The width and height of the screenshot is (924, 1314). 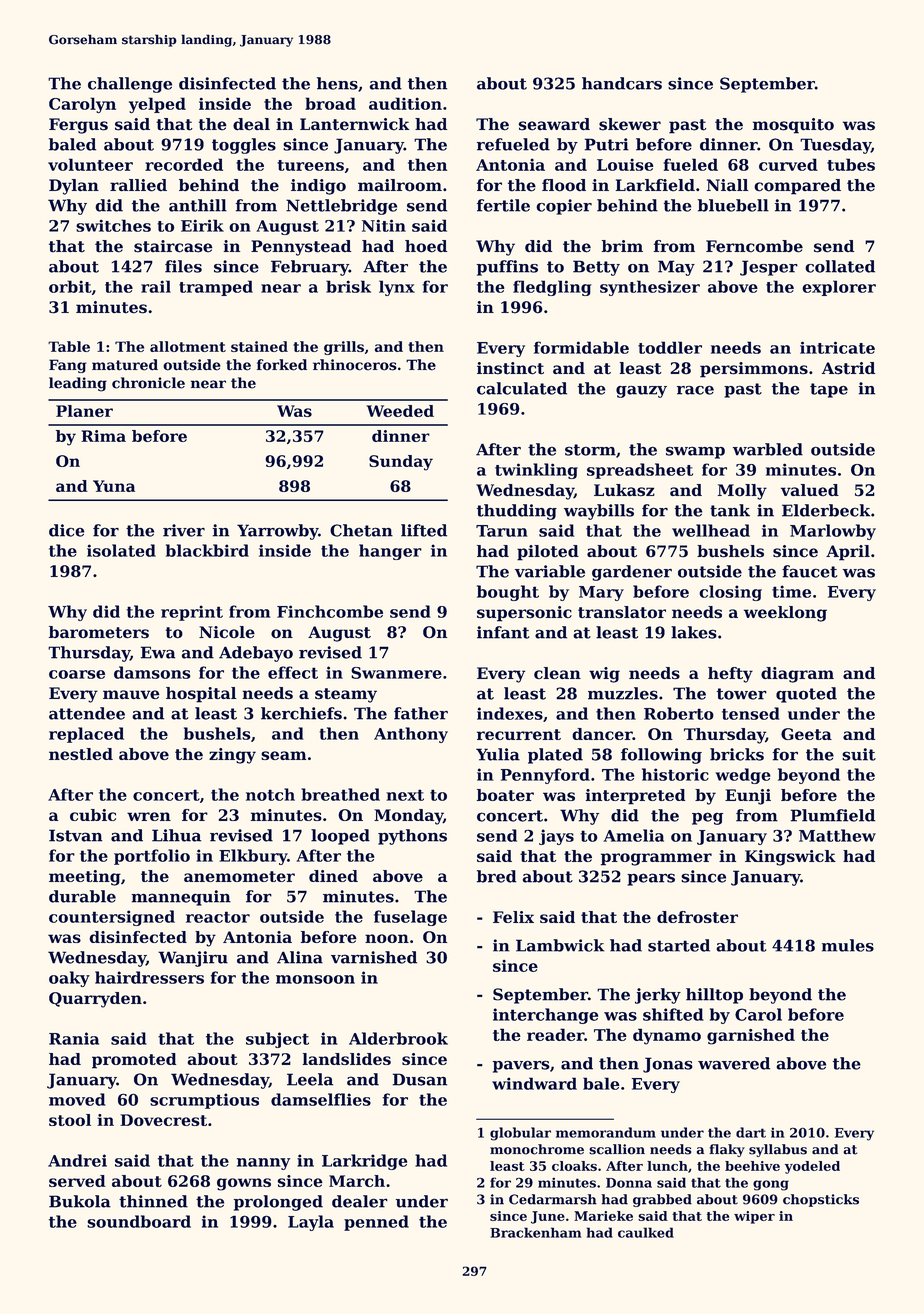 I want to click on clean, so click(x=557, y=673).
